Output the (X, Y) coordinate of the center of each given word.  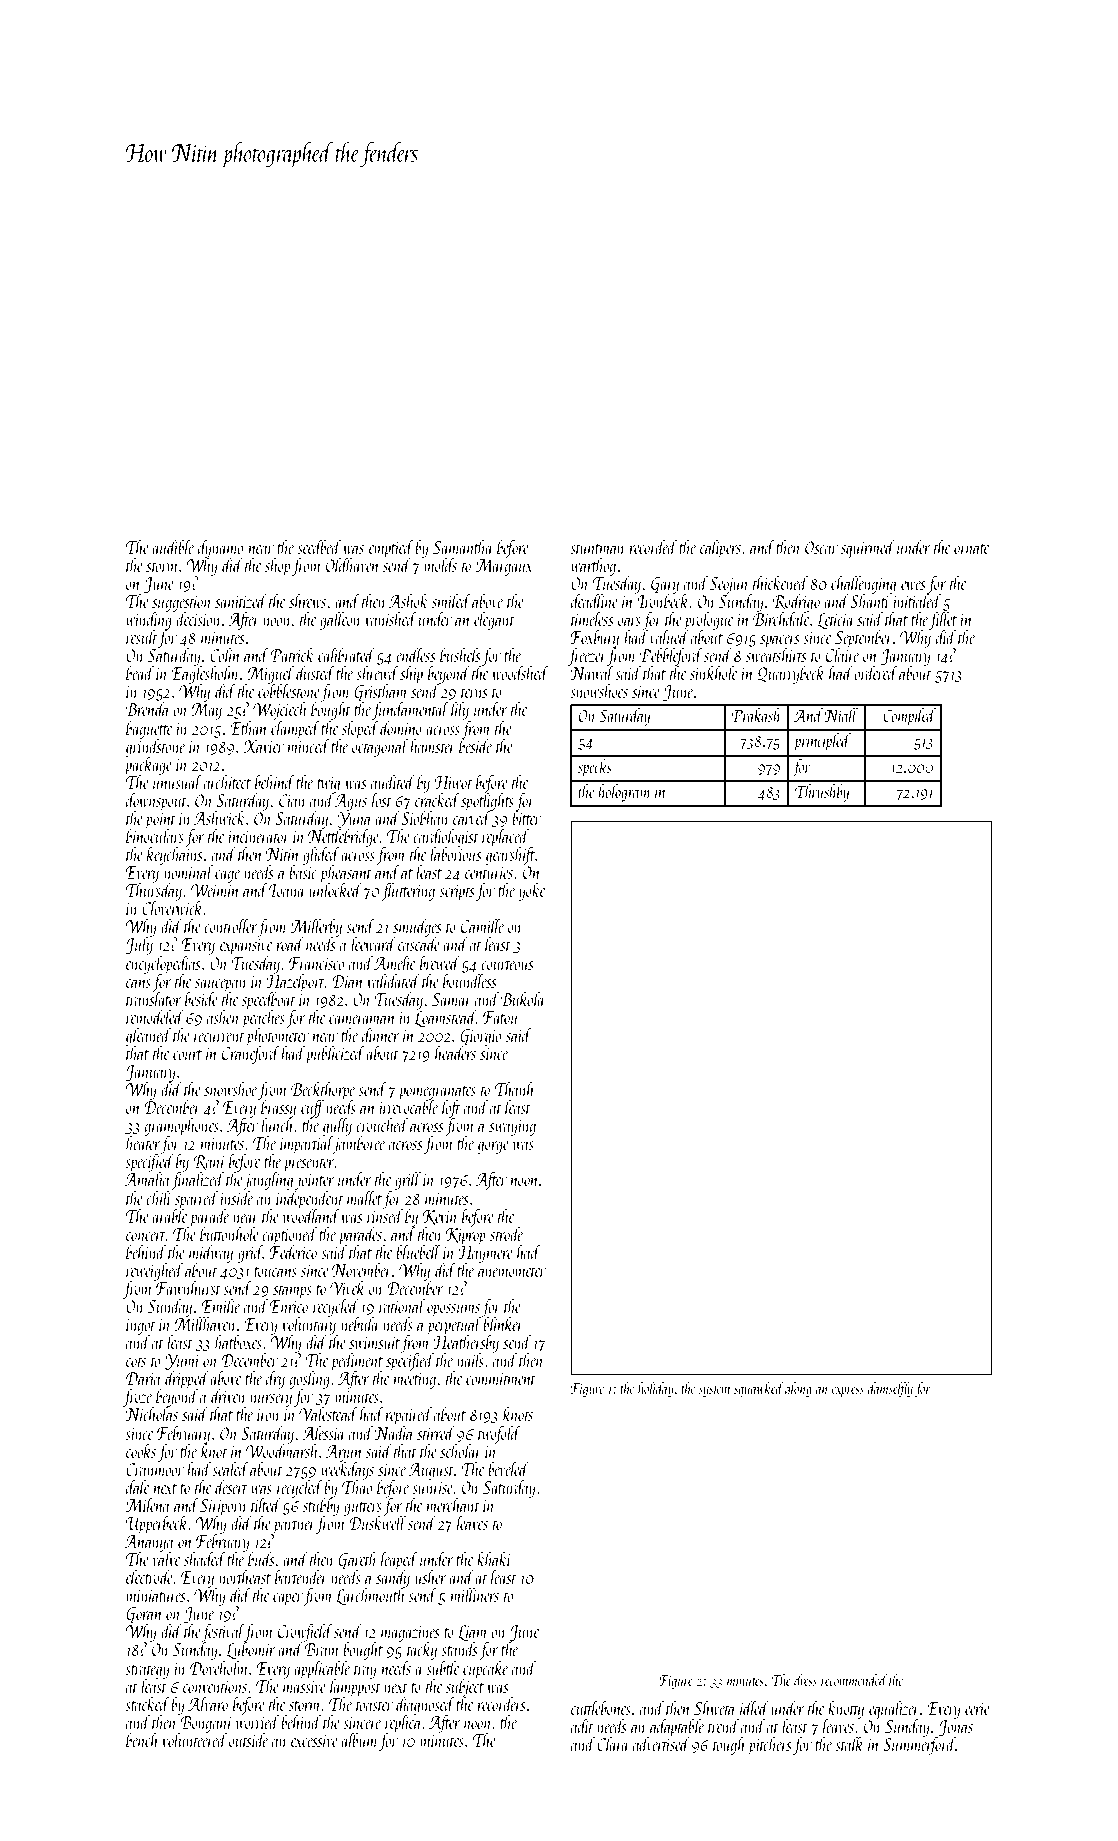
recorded (653, 546)
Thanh (515, 1088)
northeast (245, 1576)
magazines (410, 1634)
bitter (526, 818)
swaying (512, 1128)
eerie (977, 1709)
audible (173, 546)
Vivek (347, 1287)
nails (470, 1359)
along (798, 1389)
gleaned (148, 1036)
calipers (720, 548)
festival (223, 1632)
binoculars (155, 836)
